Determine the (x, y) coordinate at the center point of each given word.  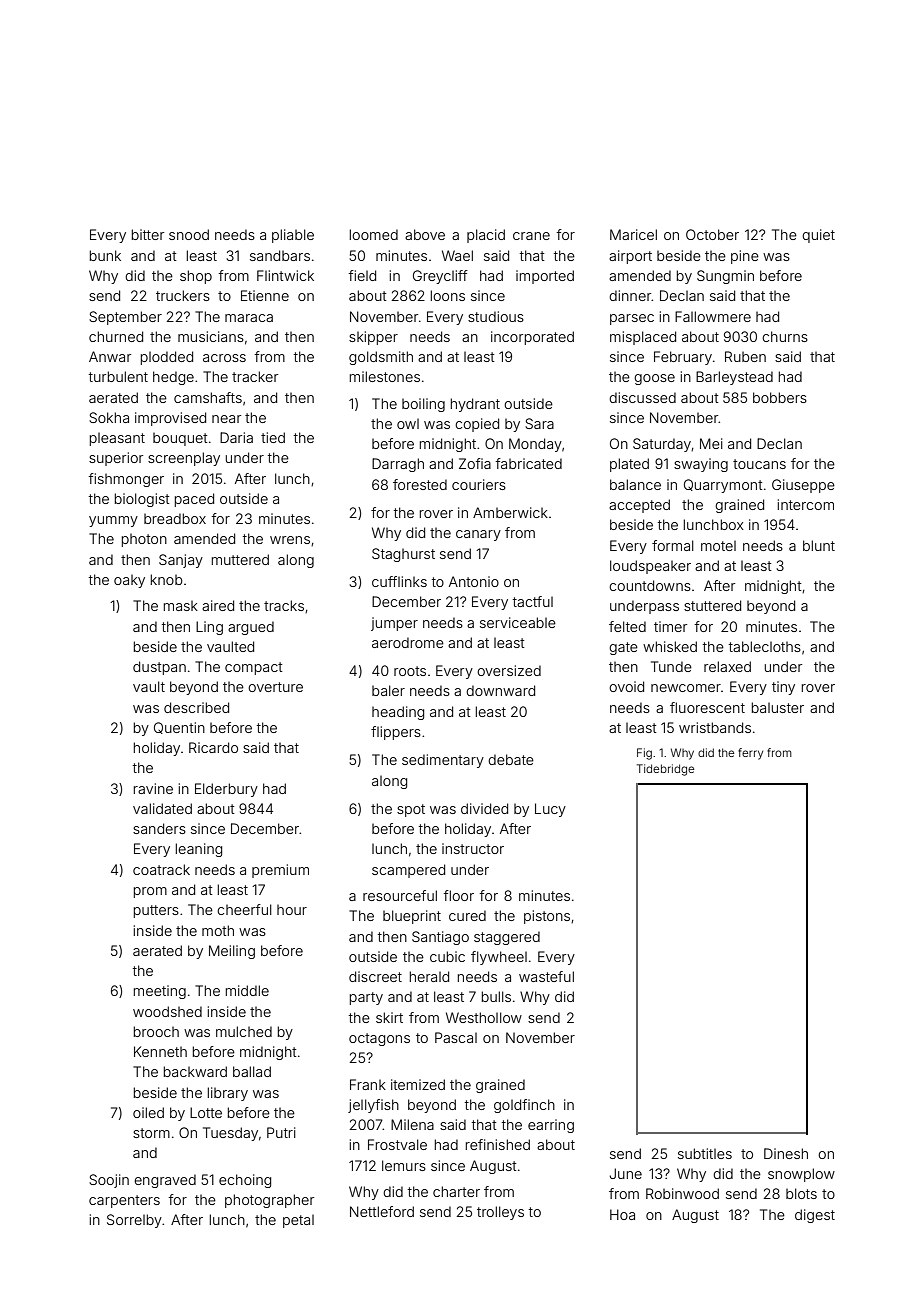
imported (545, 277)
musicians (211, 336)
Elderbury (226, 790)
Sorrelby (134, 1221)
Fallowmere (713, 316)
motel (718, 546)
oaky (129, 581)
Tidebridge (665, 770)
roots (410, 671)
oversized (509, 670)
